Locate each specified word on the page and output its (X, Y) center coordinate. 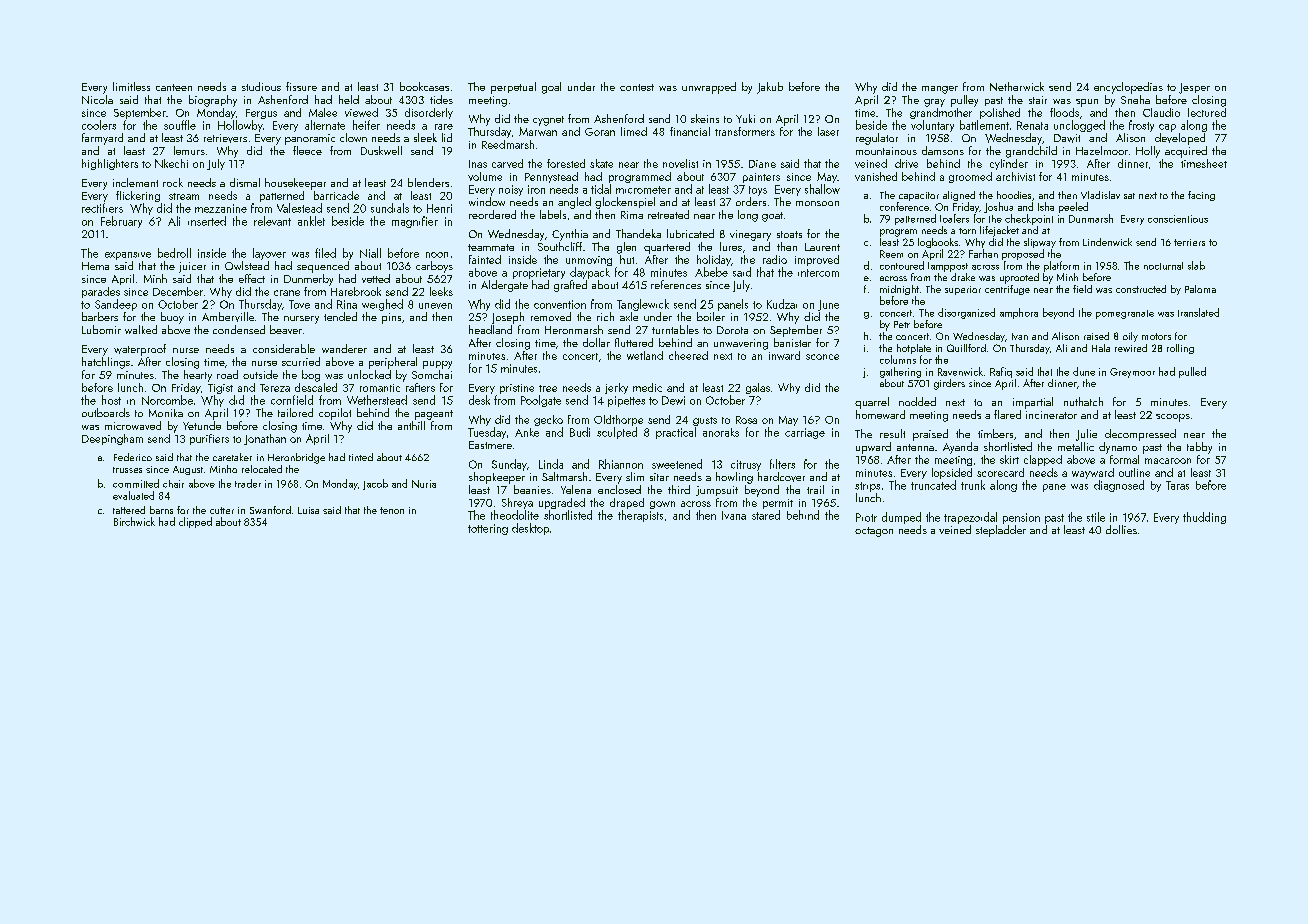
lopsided (952, 473)
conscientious (1178, 219)
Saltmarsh (564, 476)
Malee (323, 112)
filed (325, 253)
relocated (262, 469)
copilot (335, 414)
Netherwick (1017, 86)
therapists (640, 516)
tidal (601, 189)
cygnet (548, 121)
